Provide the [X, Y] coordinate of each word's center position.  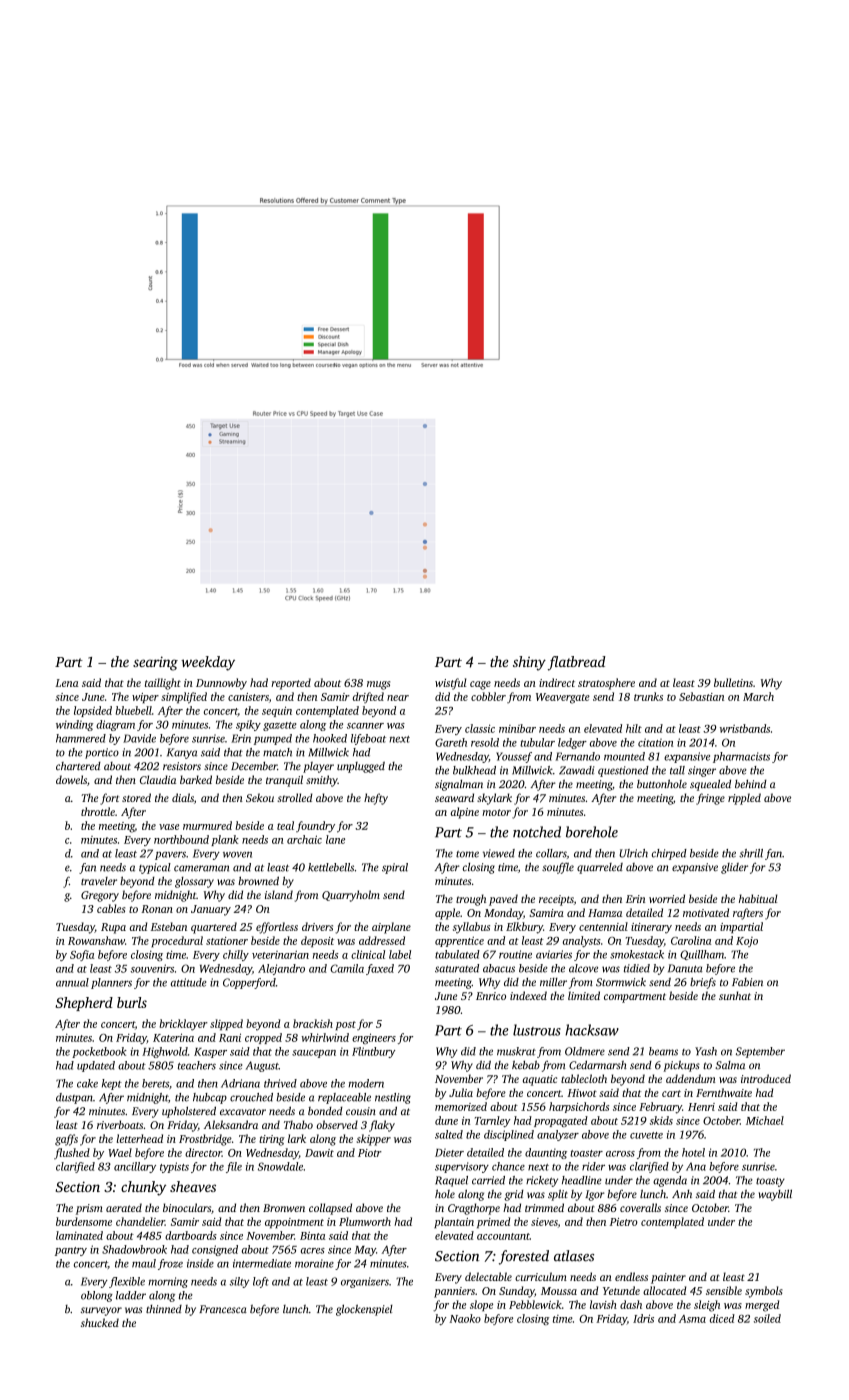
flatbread [577, 663]
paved [503, 900]
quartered [214, 928]
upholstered [189, 1112]
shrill [751, 853]
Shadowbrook [134, 1249]
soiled [767, 1318]
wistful [450, 684]
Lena [66, 683]
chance [508, 1166]
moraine [314, 1263]
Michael [765, 1120]
